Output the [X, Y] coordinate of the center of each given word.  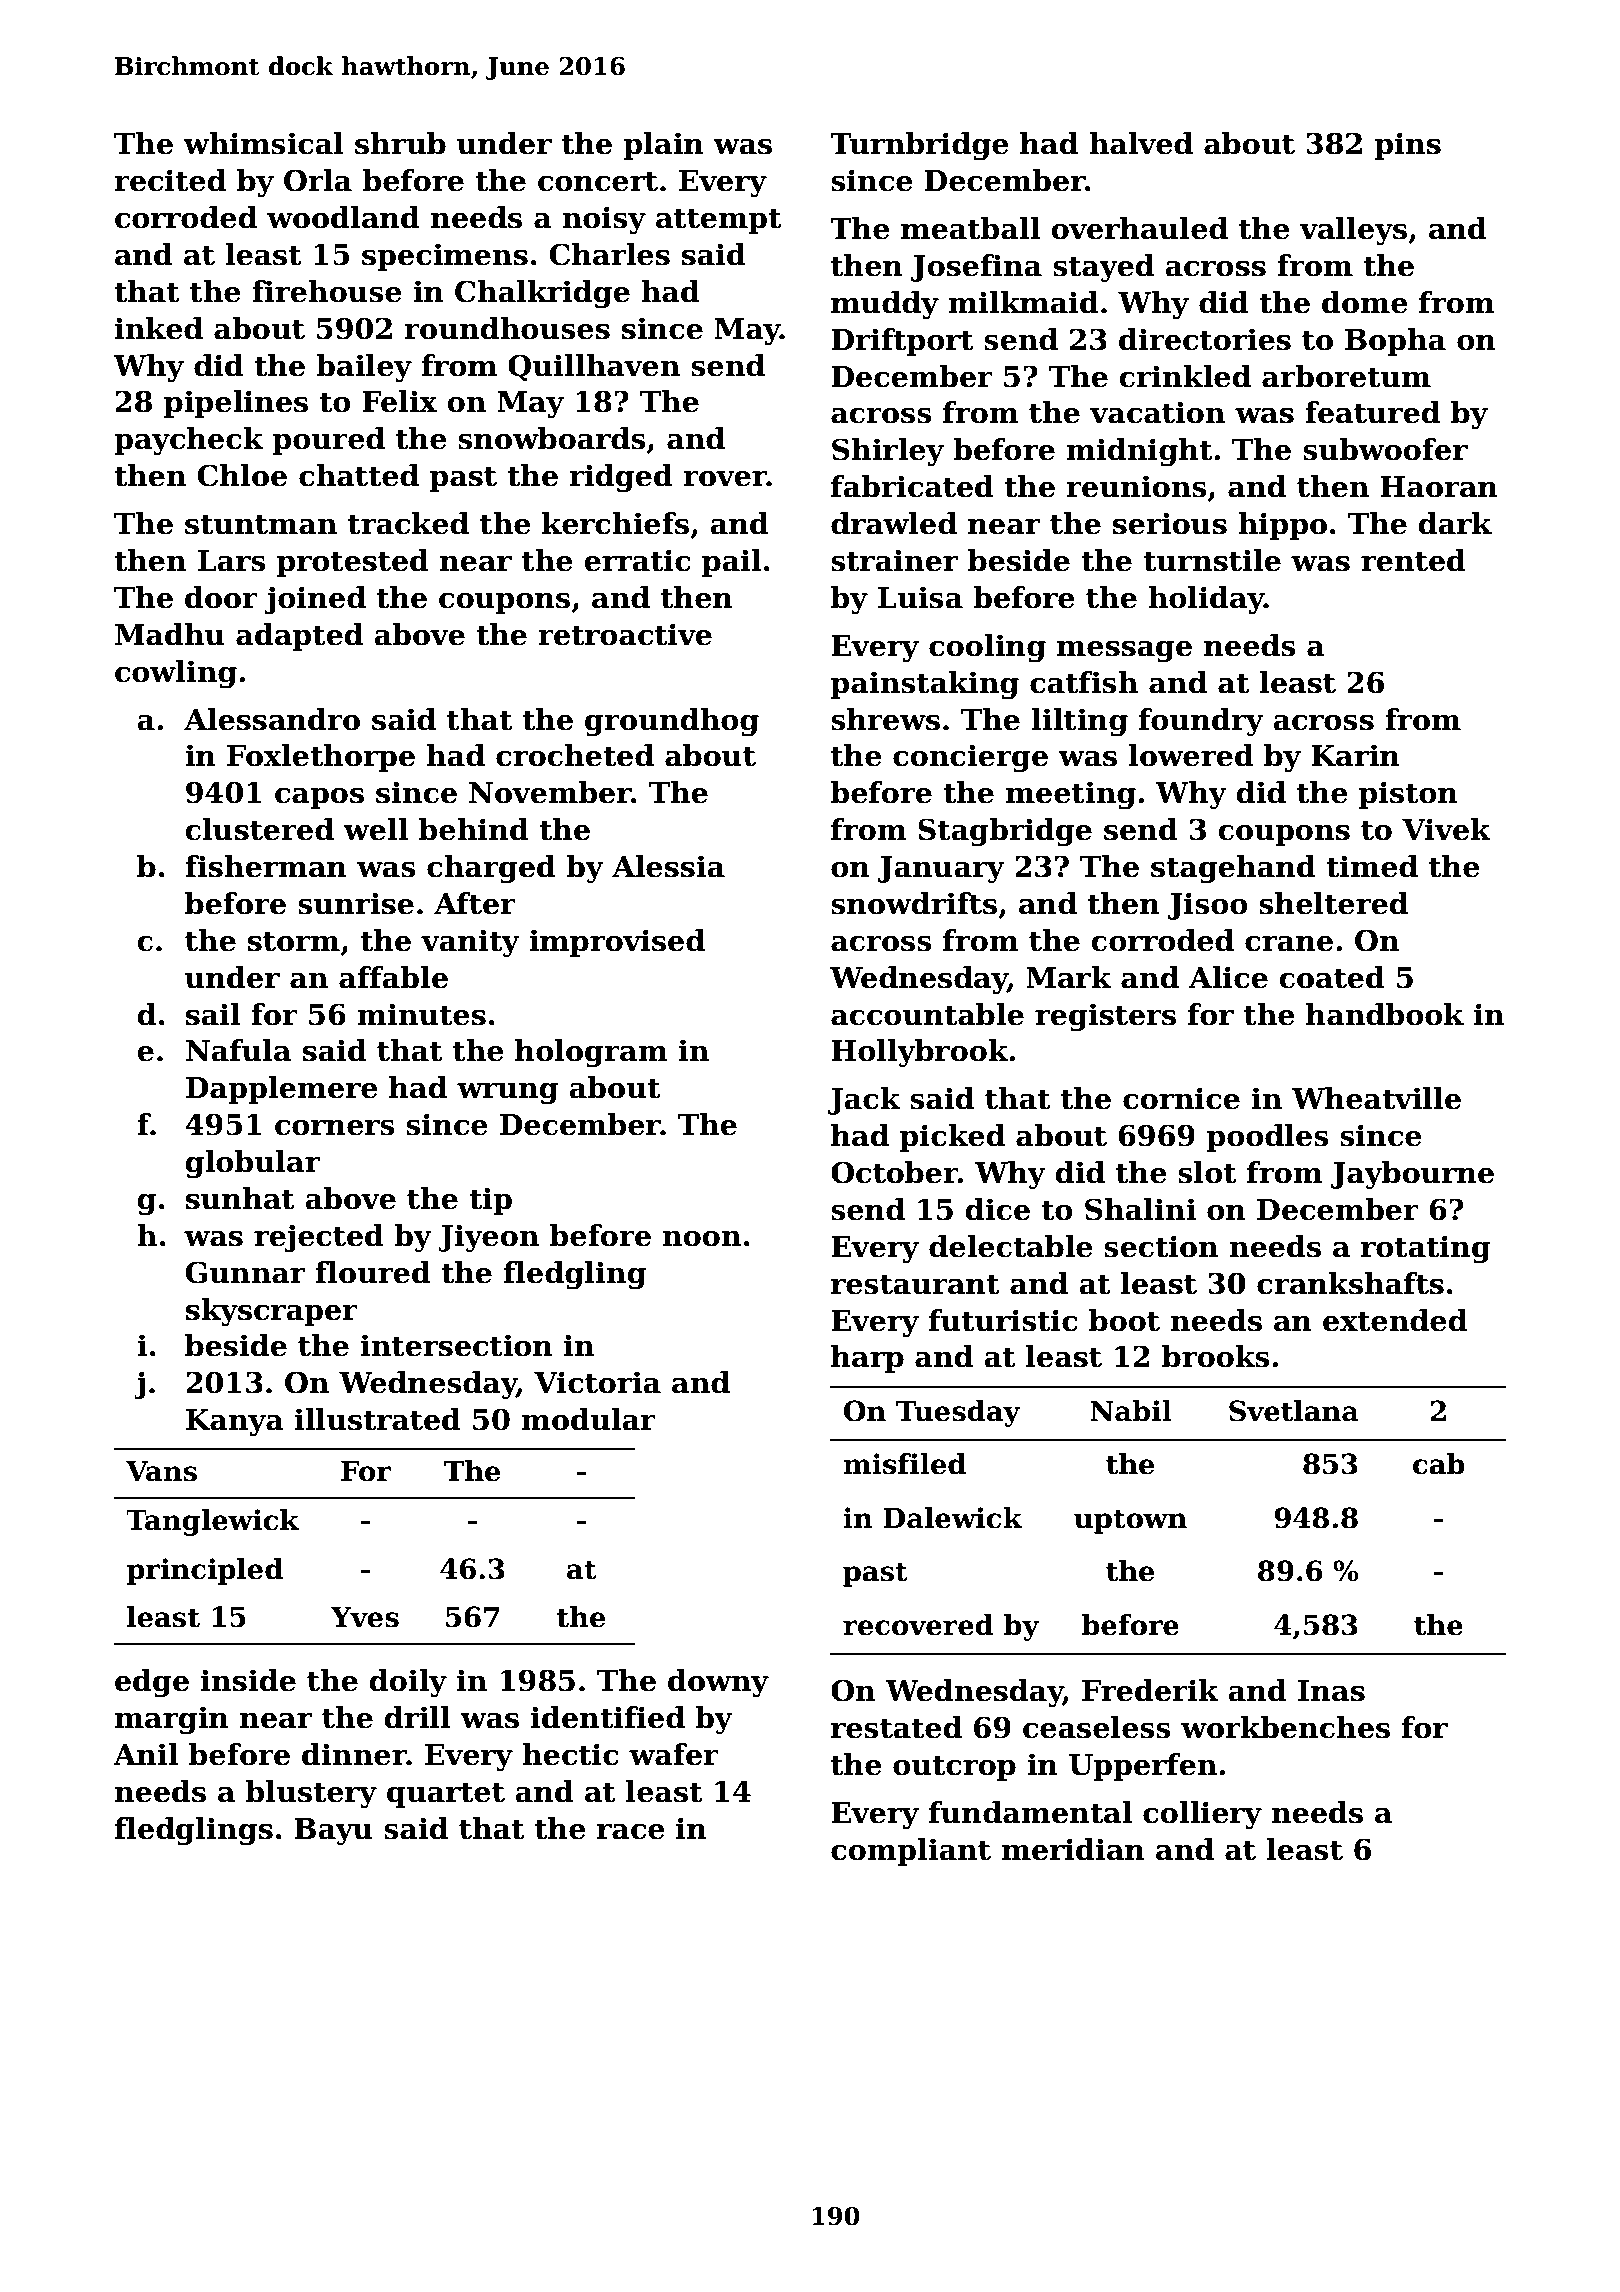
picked [952, 1138]
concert [598, 182]
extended [1395, 1320]
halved [1141, 143]
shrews [885, 719]
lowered [1191, 755]
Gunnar [245, 1272]
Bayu [333, 1832]
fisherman [266, 866]
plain [664, 146]
